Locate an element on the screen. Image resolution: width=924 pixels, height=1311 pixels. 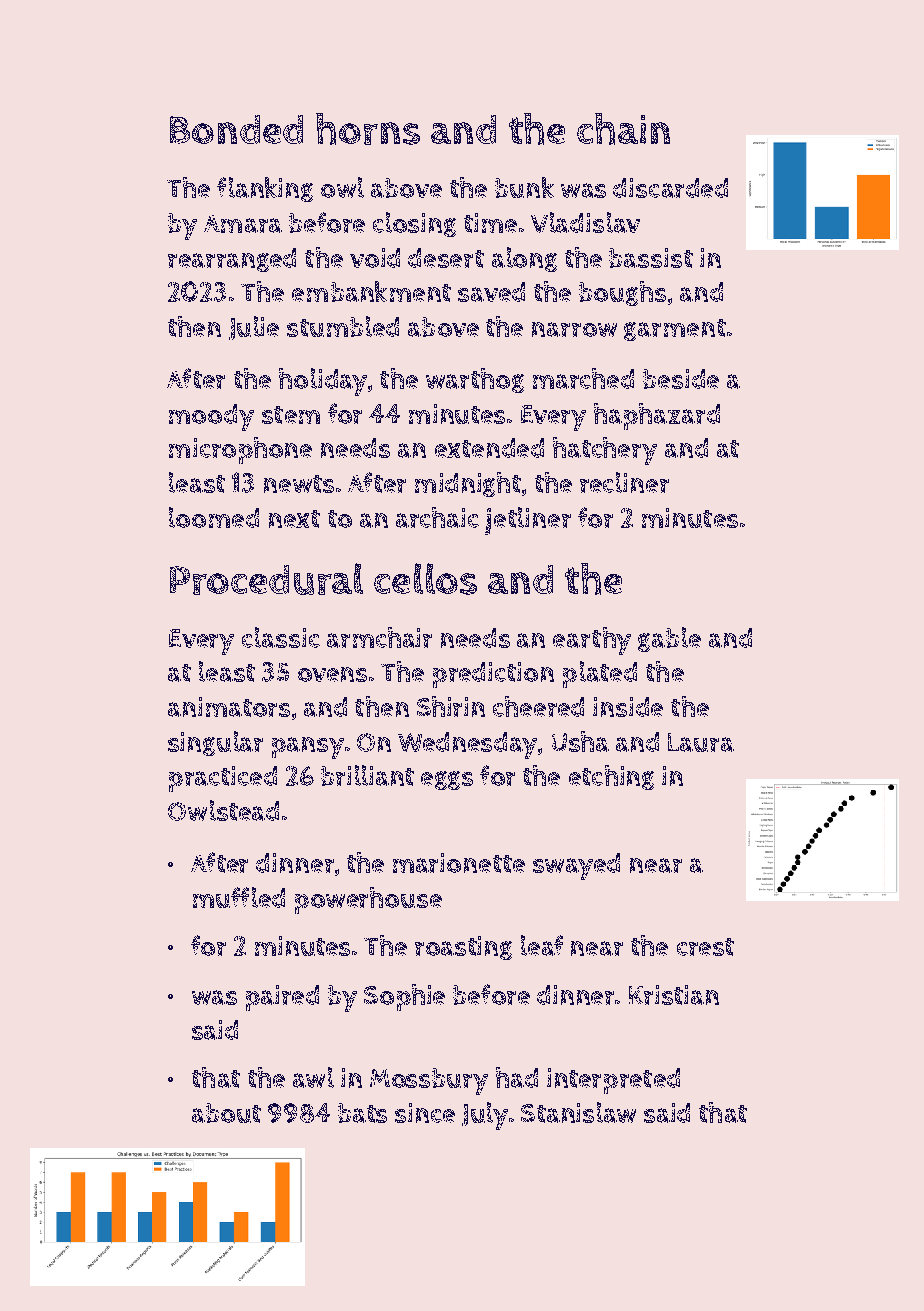
hatchery is located at coordinates (605, 451).
